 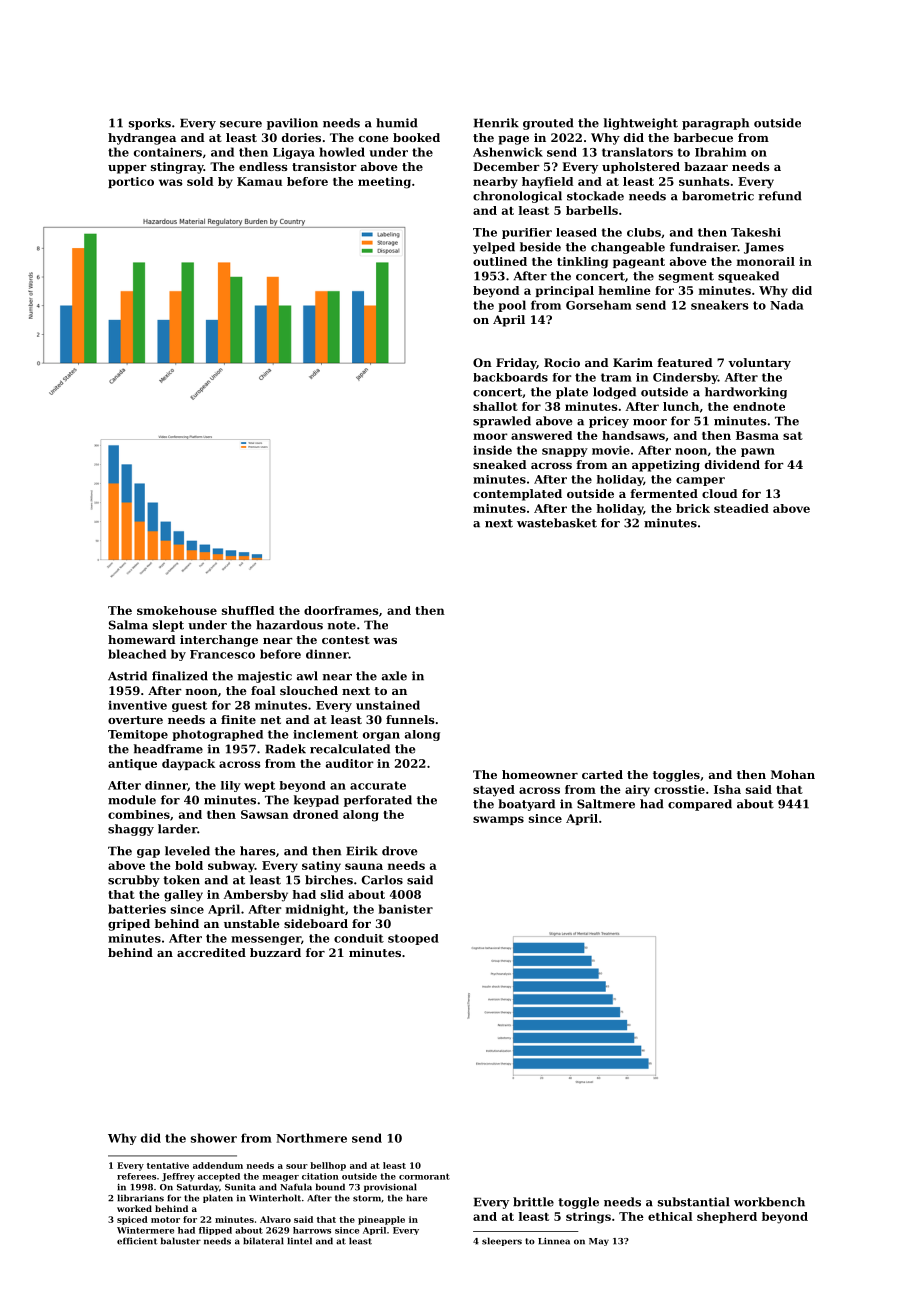 What do you see at coordinates (145, 1230) in the screenshot?
I see `Wintermere` at bounding box center [145, 1230].
